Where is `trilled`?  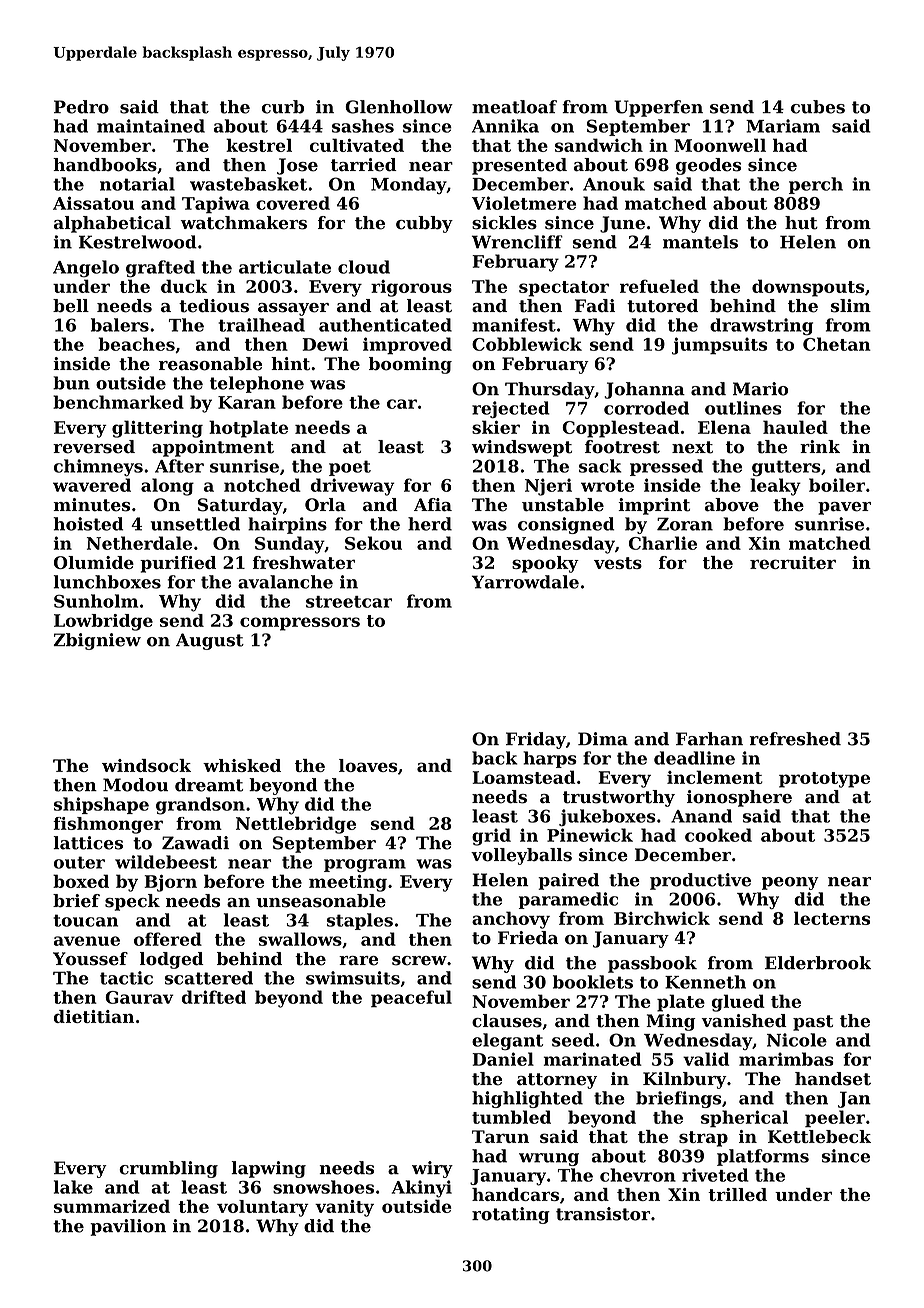 trilled is located at coordinates (737, 1194).
